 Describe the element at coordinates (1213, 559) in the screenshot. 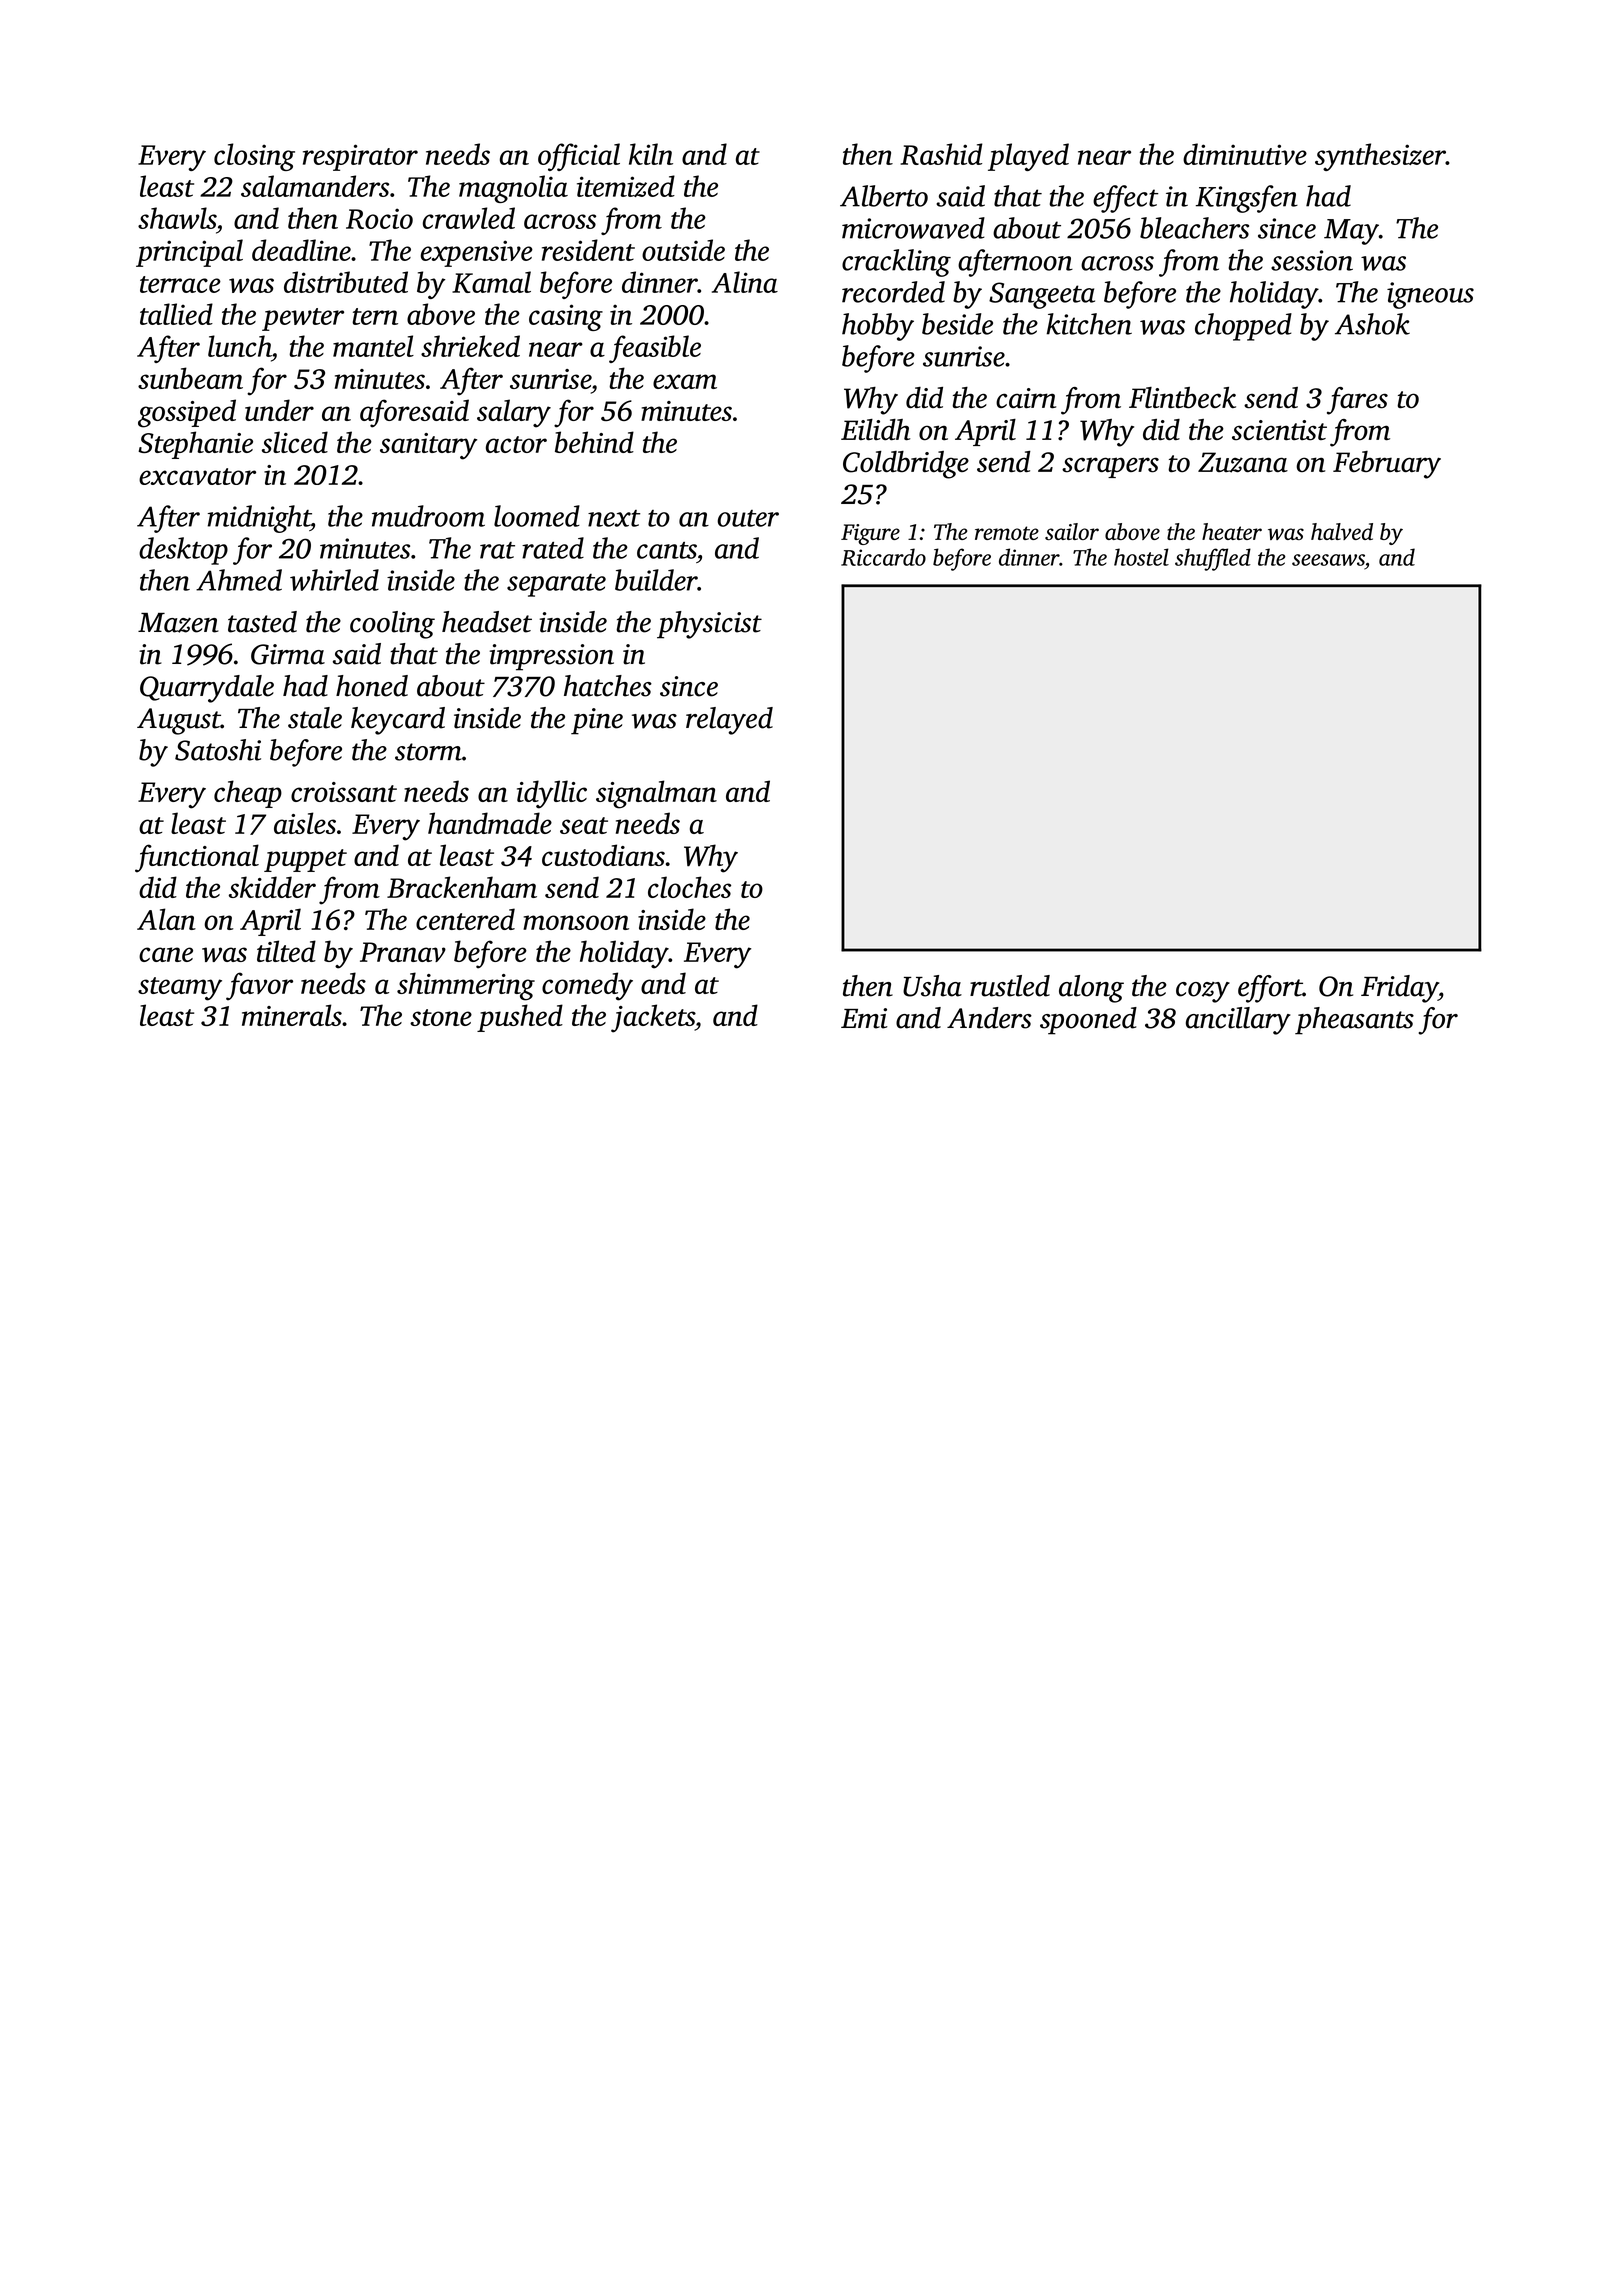

I see `shuffled` at that location.
